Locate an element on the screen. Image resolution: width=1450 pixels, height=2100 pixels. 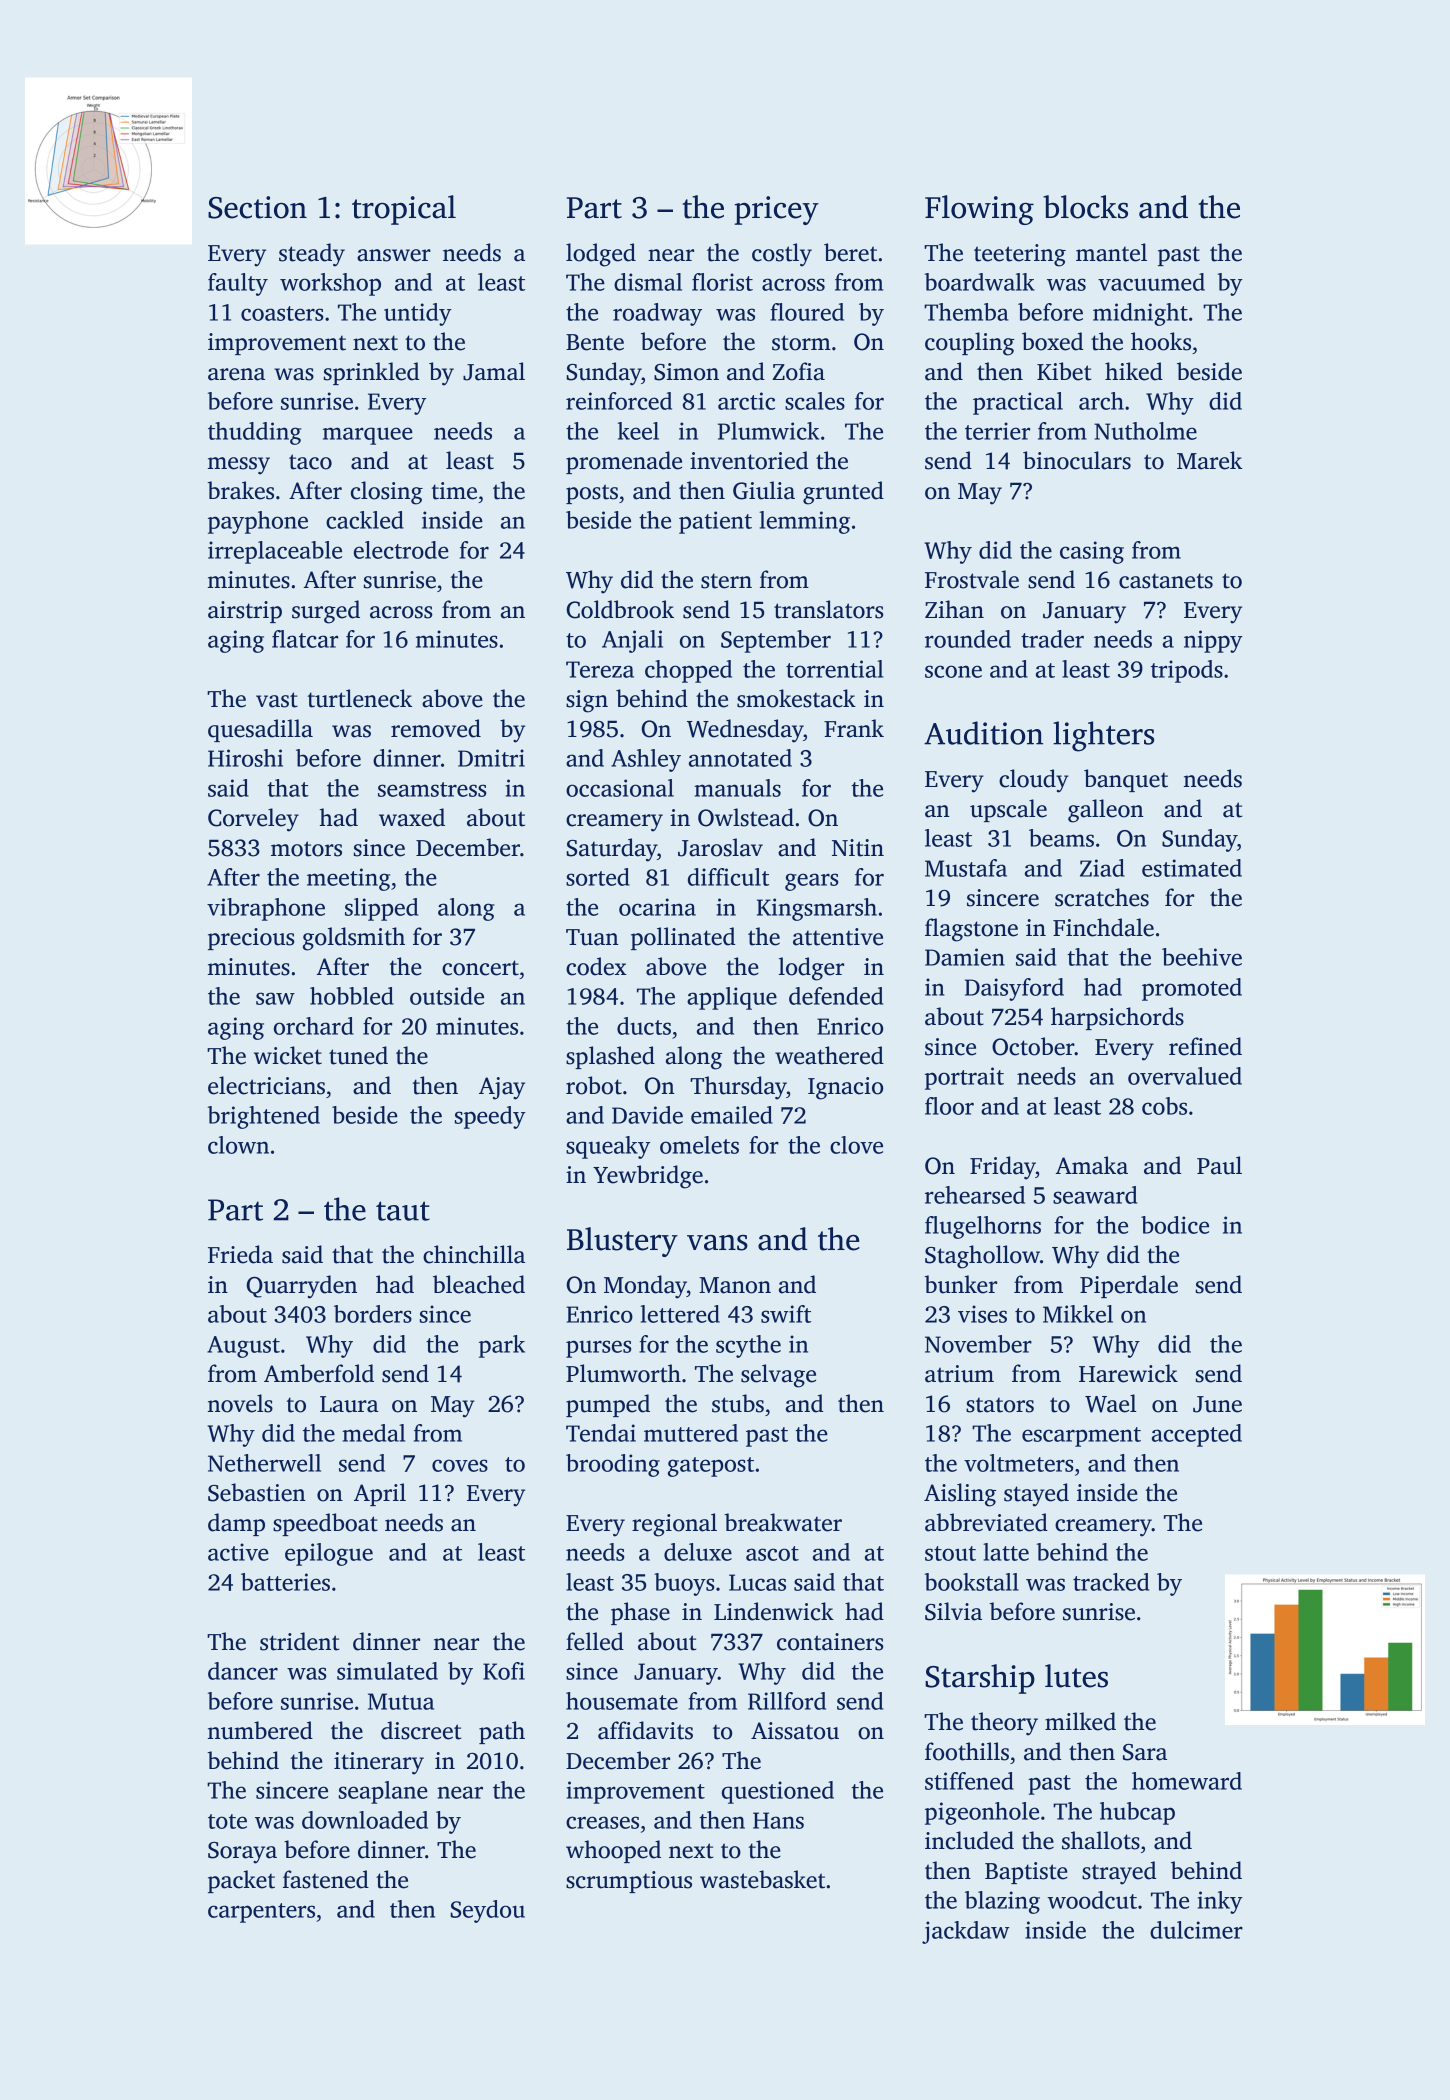
dulcimer is located at coordinates (1196, 1930).
